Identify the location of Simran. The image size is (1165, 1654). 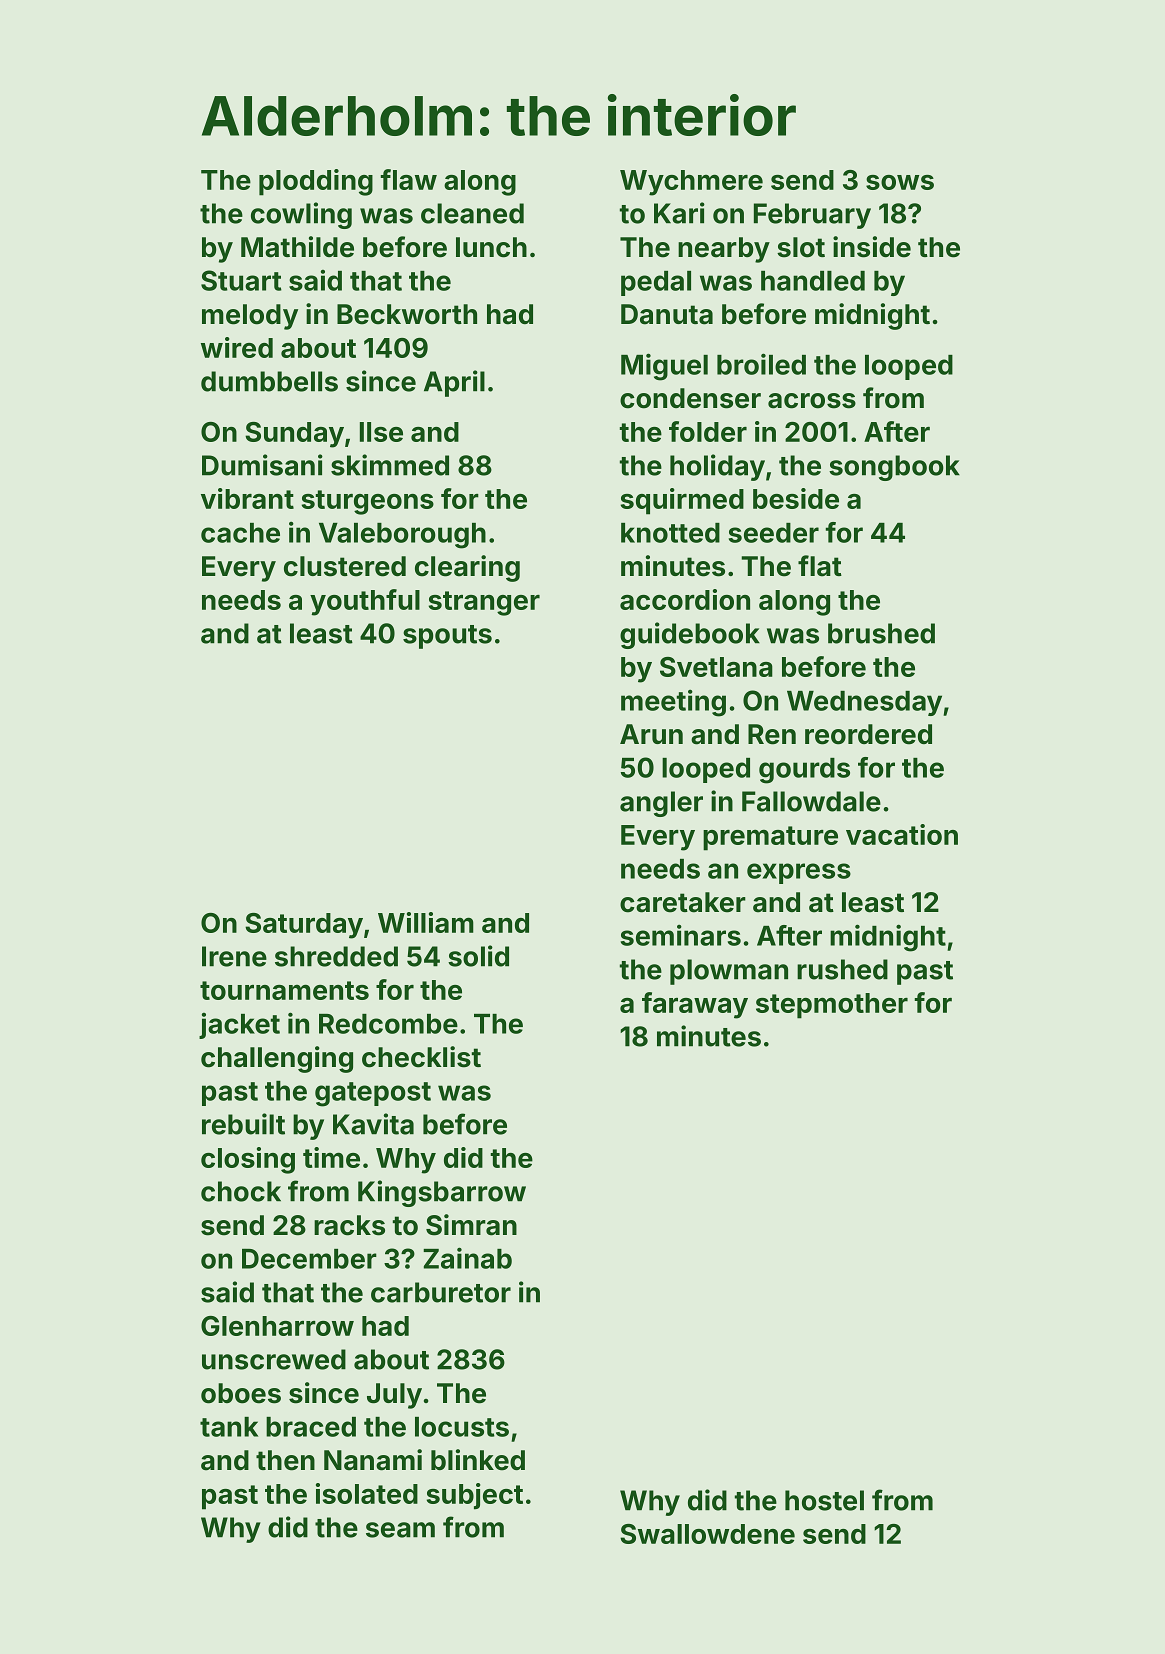
(471, 1225).
